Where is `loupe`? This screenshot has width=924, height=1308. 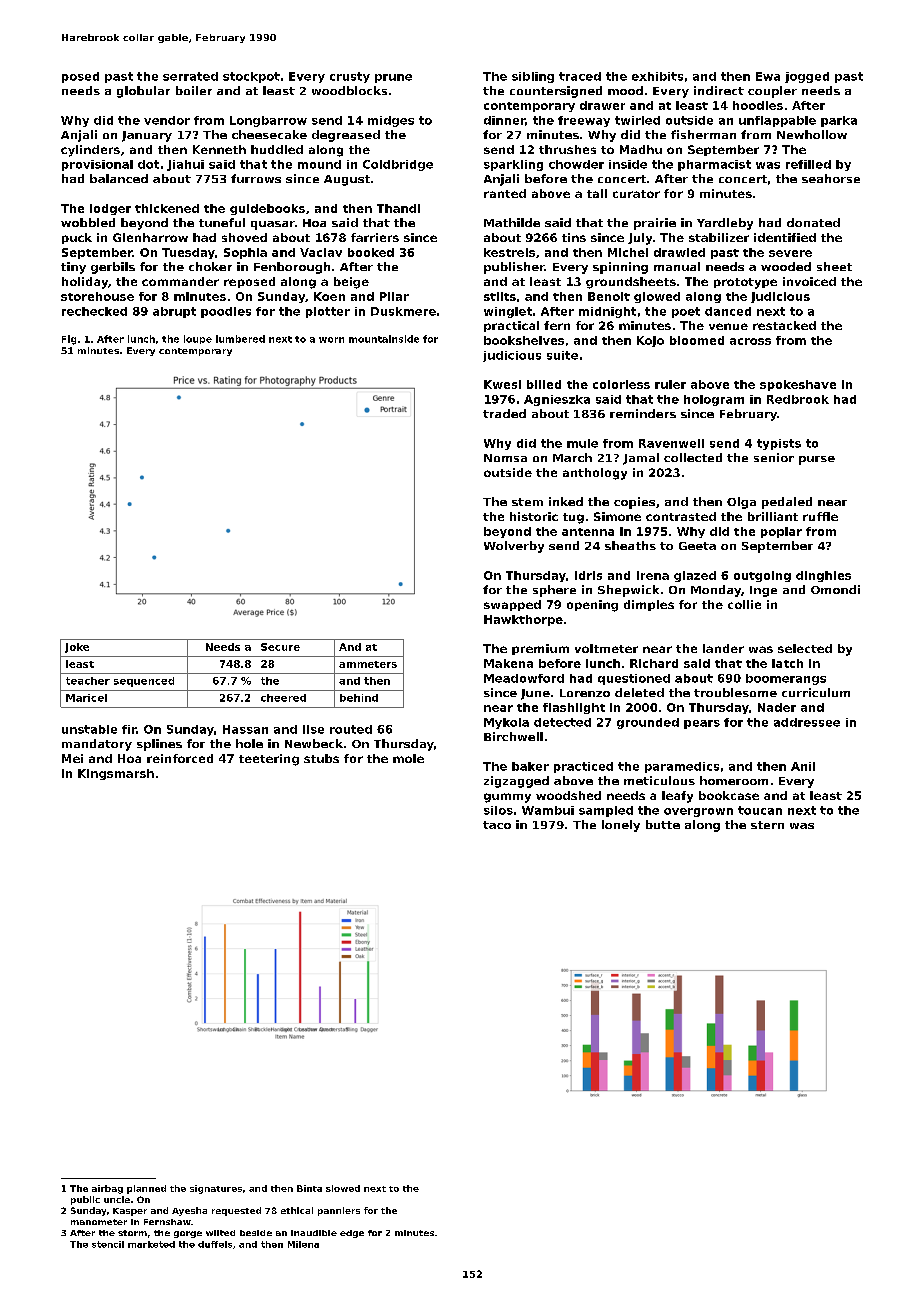
loupe is located at coordinates (198, 339).
